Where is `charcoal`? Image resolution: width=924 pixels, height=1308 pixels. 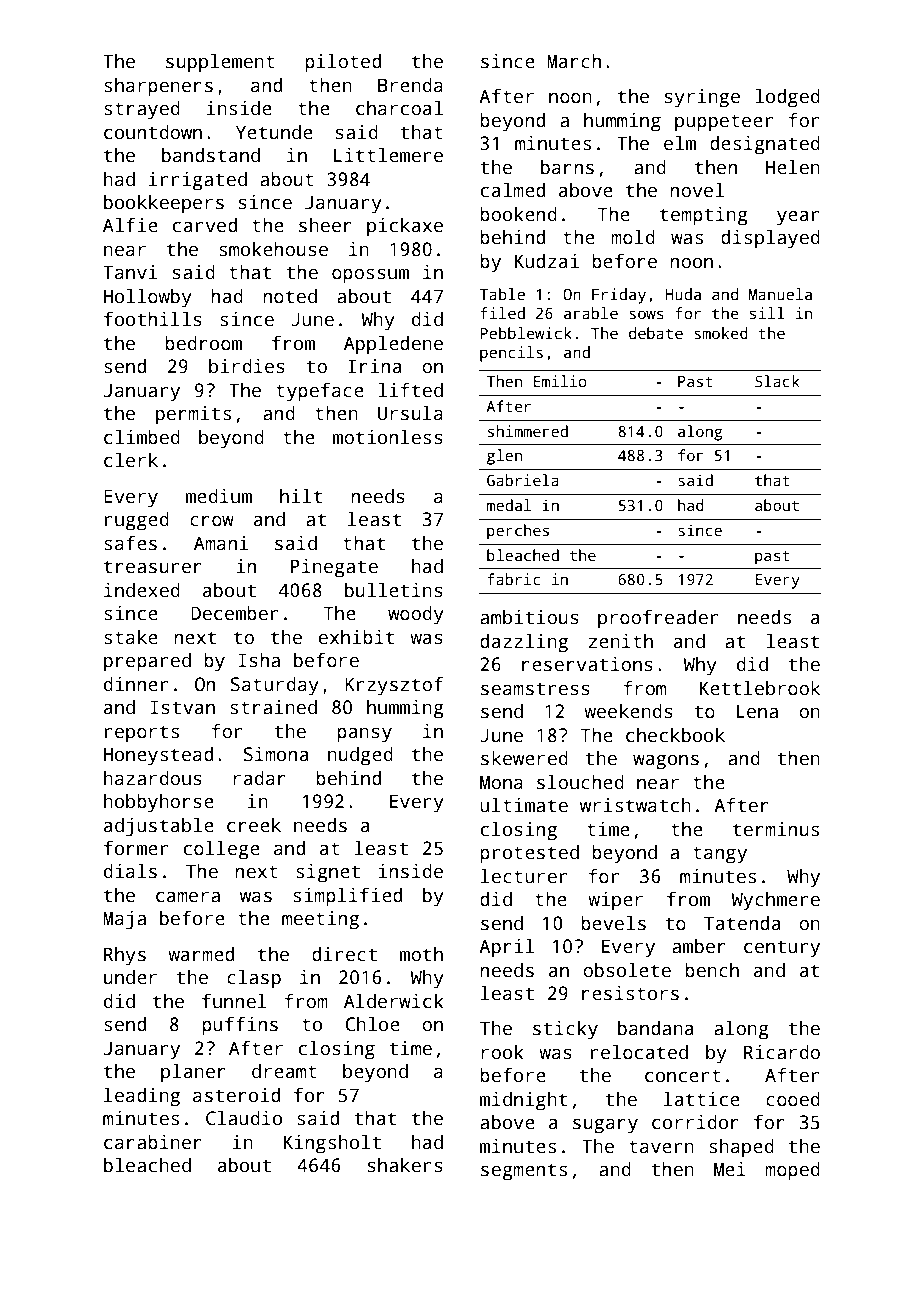 charcoal is located at coordinates (399, 108).
